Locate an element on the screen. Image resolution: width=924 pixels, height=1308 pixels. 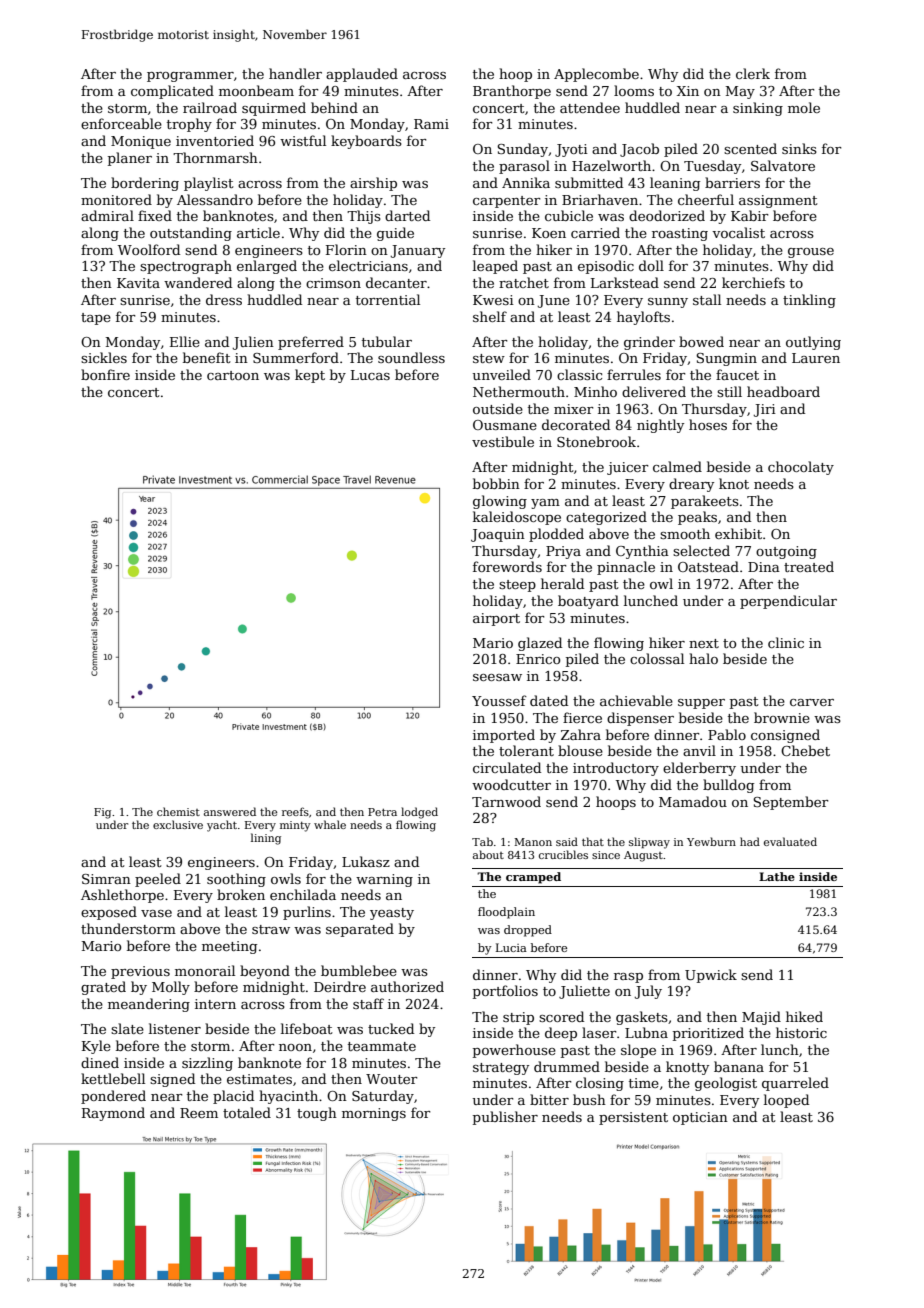
clerk is located at coordinates (753, 73).
